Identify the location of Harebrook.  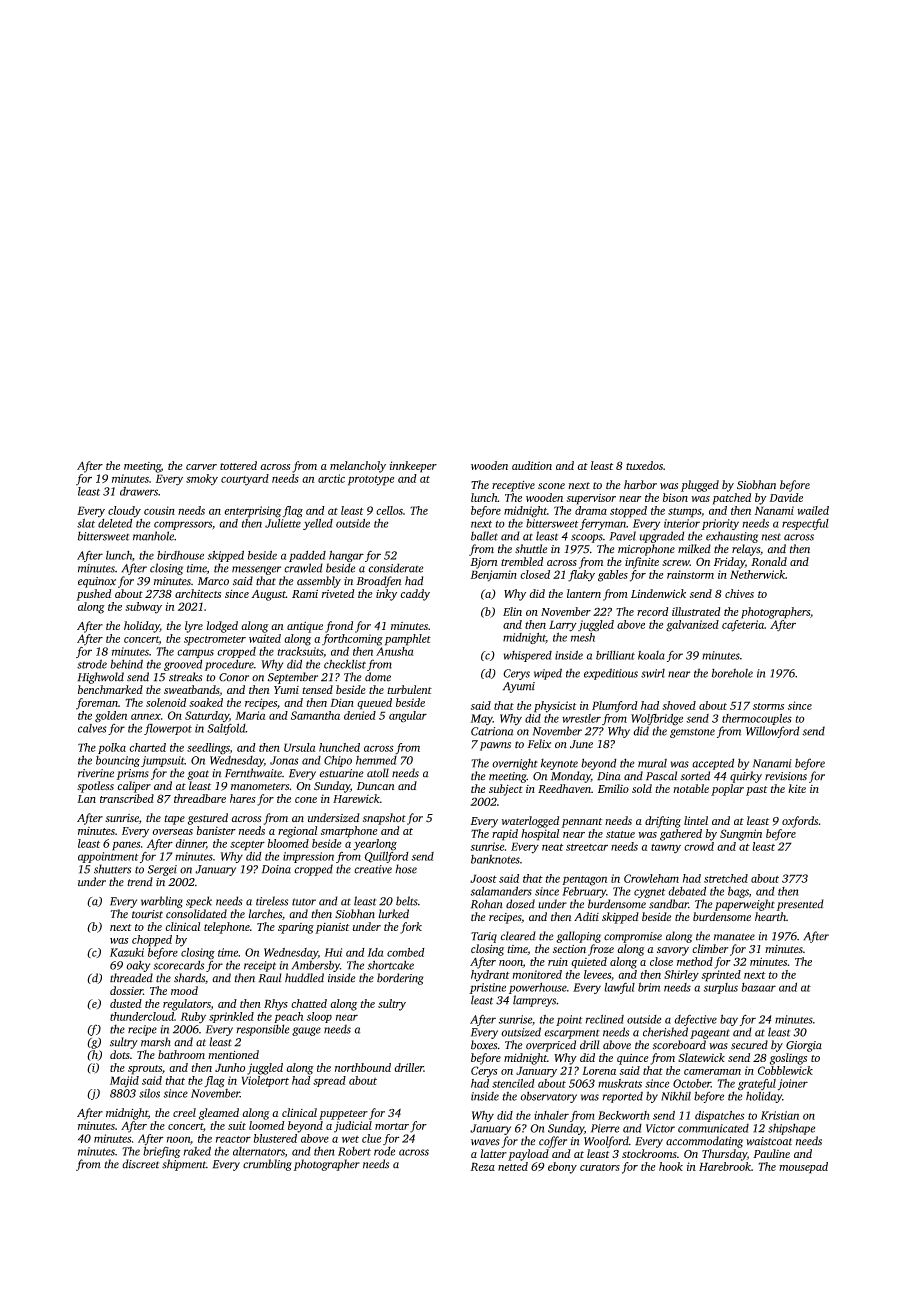
(725, 1166).
